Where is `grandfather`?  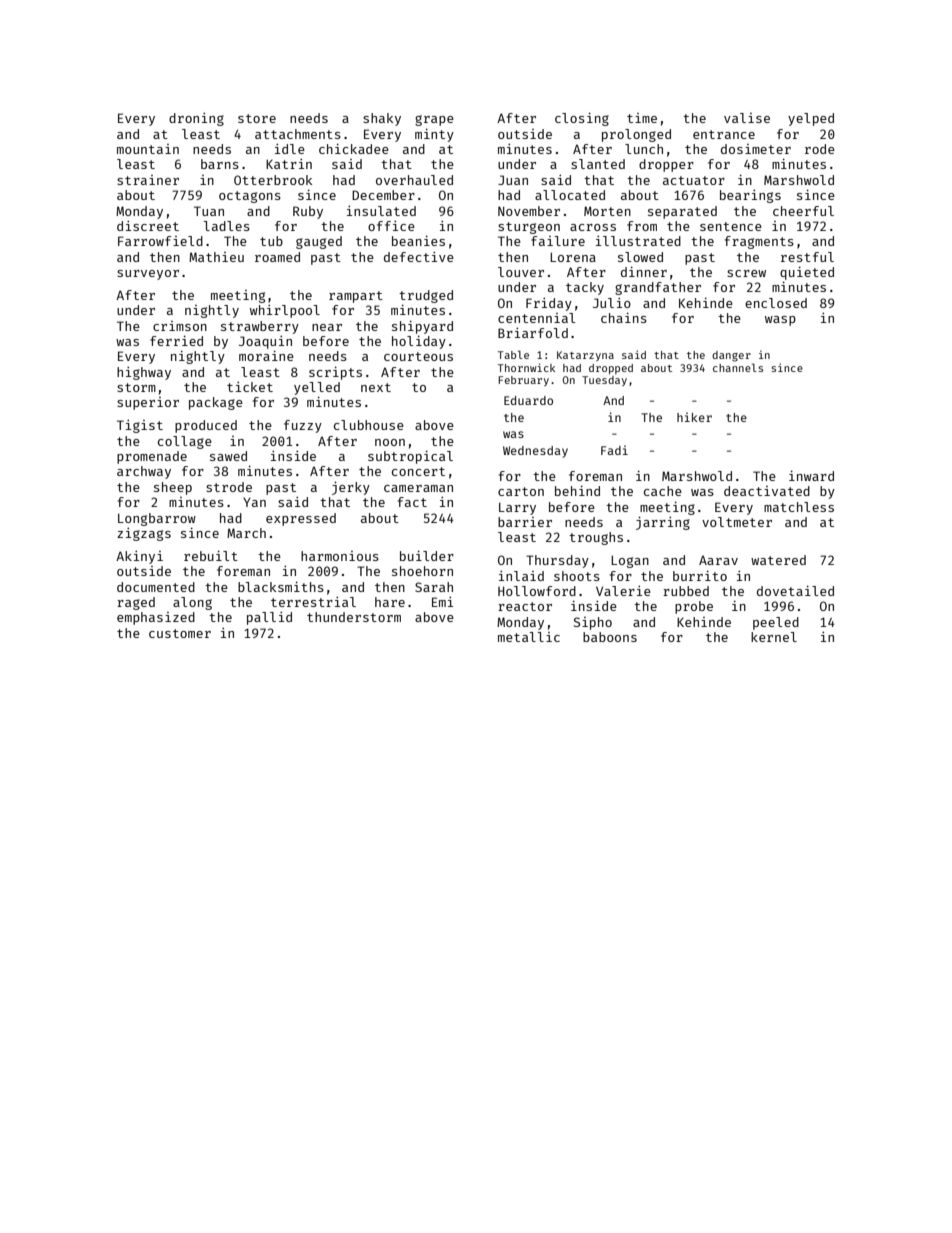 grandfather is located at coordinates (658, 288).
